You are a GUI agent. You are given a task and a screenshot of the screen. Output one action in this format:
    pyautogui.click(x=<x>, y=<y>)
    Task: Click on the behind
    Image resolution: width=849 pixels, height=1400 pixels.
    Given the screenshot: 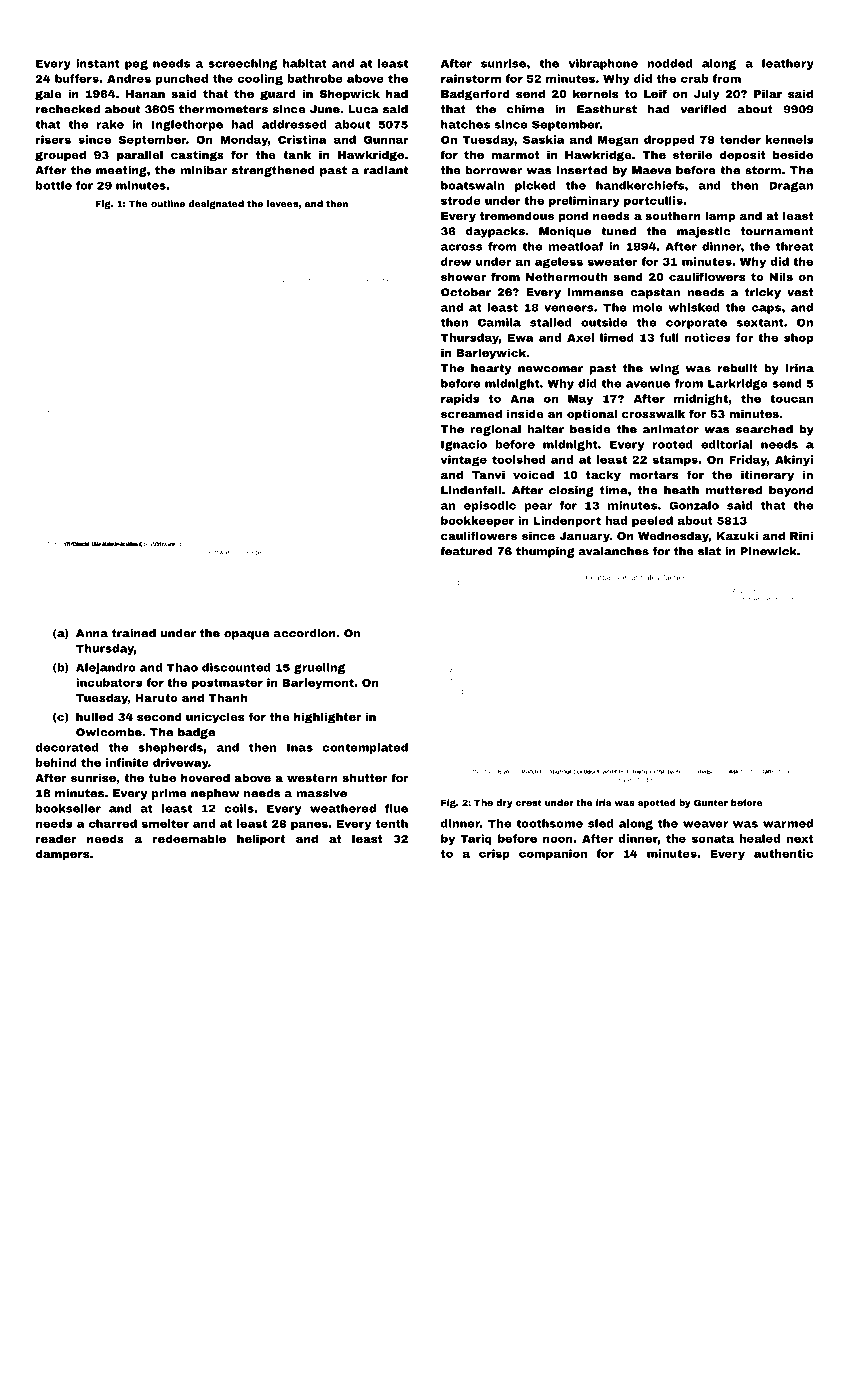 What is the action you would take?
    pyautogui.click(x=56, y=762)
